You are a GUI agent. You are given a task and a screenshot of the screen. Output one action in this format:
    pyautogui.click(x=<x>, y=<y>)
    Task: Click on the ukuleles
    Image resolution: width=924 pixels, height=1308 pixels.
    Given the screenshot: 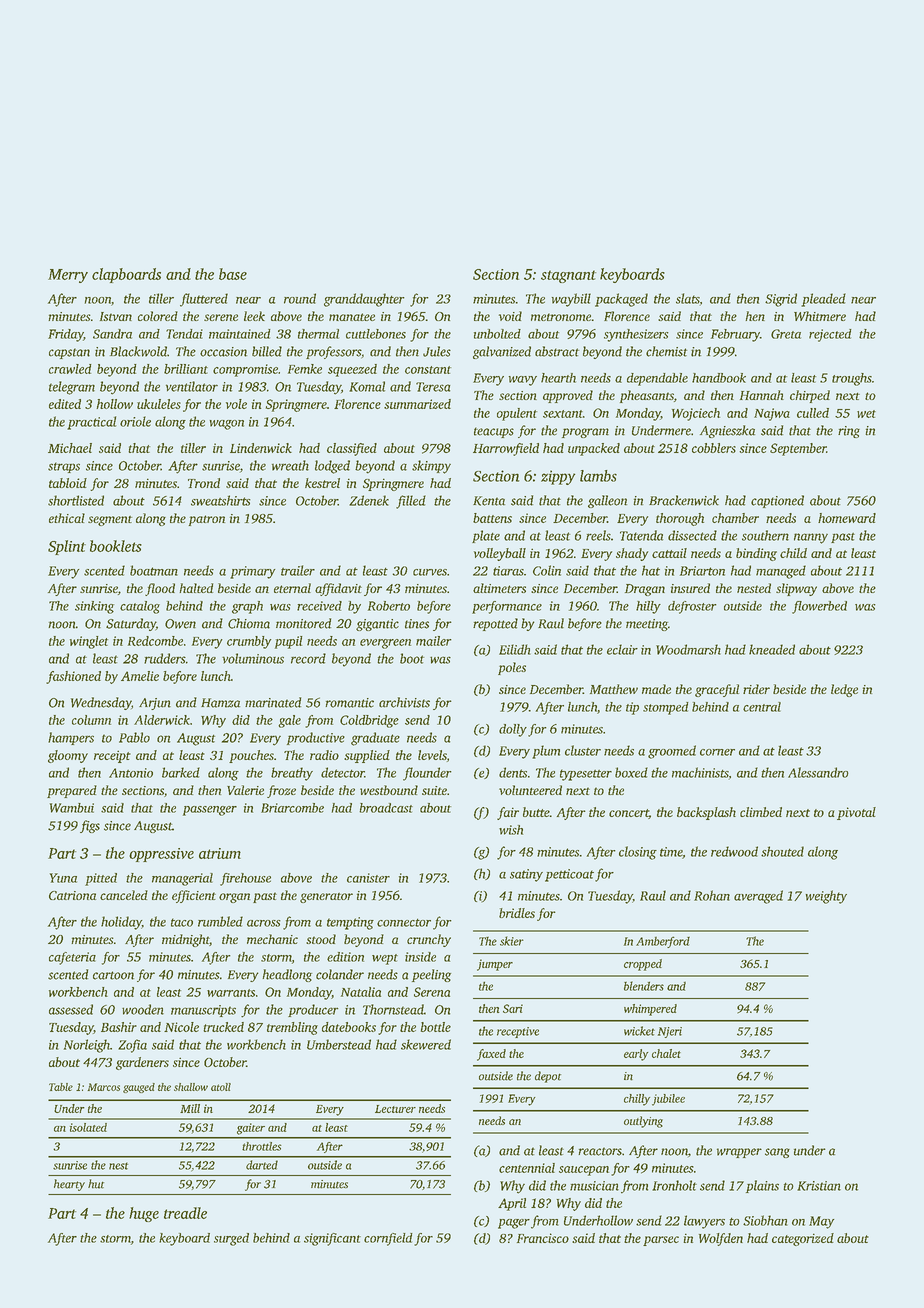 What is the action you would take?
    pyautogui.click(x=159, y=404)
